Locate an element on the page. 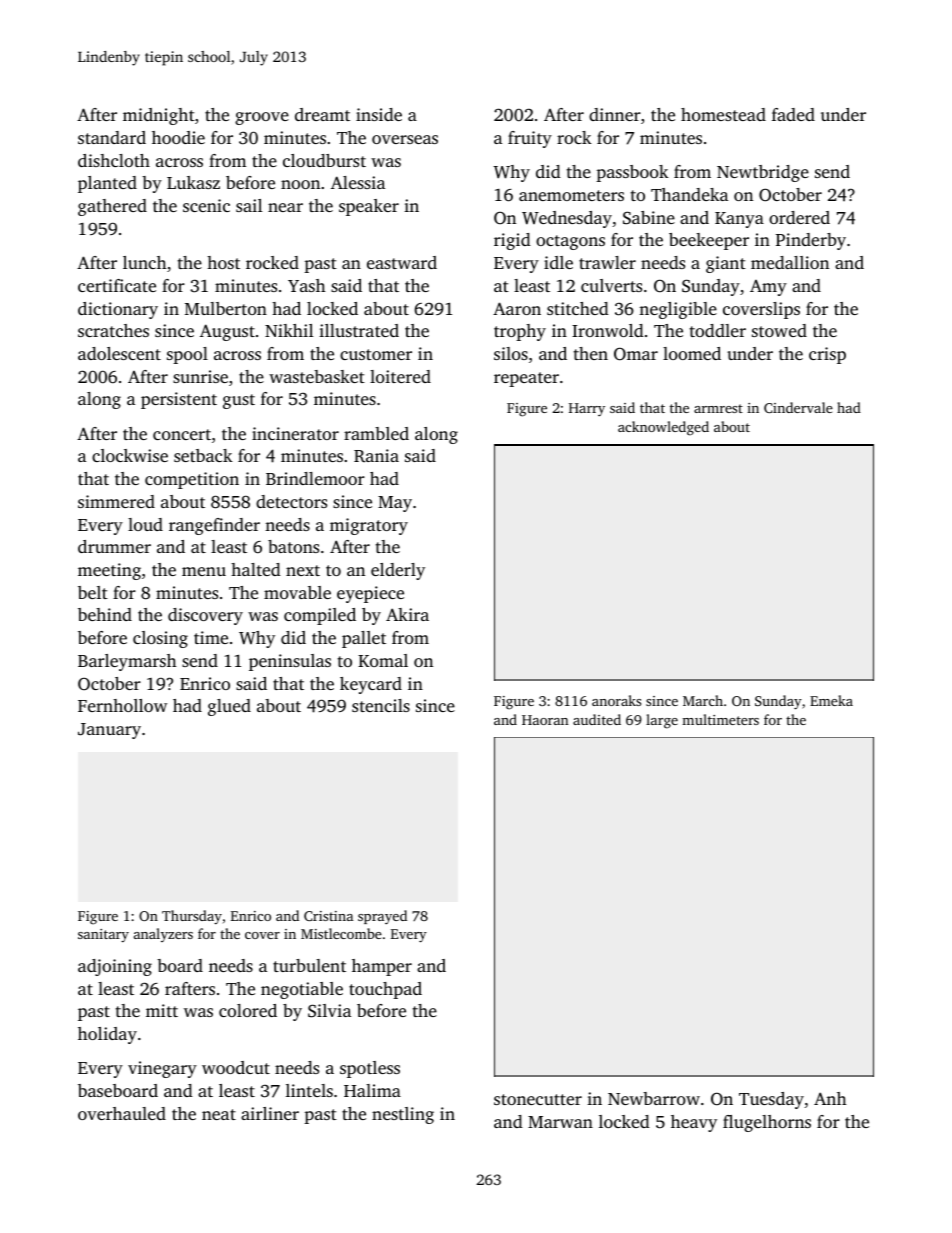  glued is located at coordinates (229, 707).
